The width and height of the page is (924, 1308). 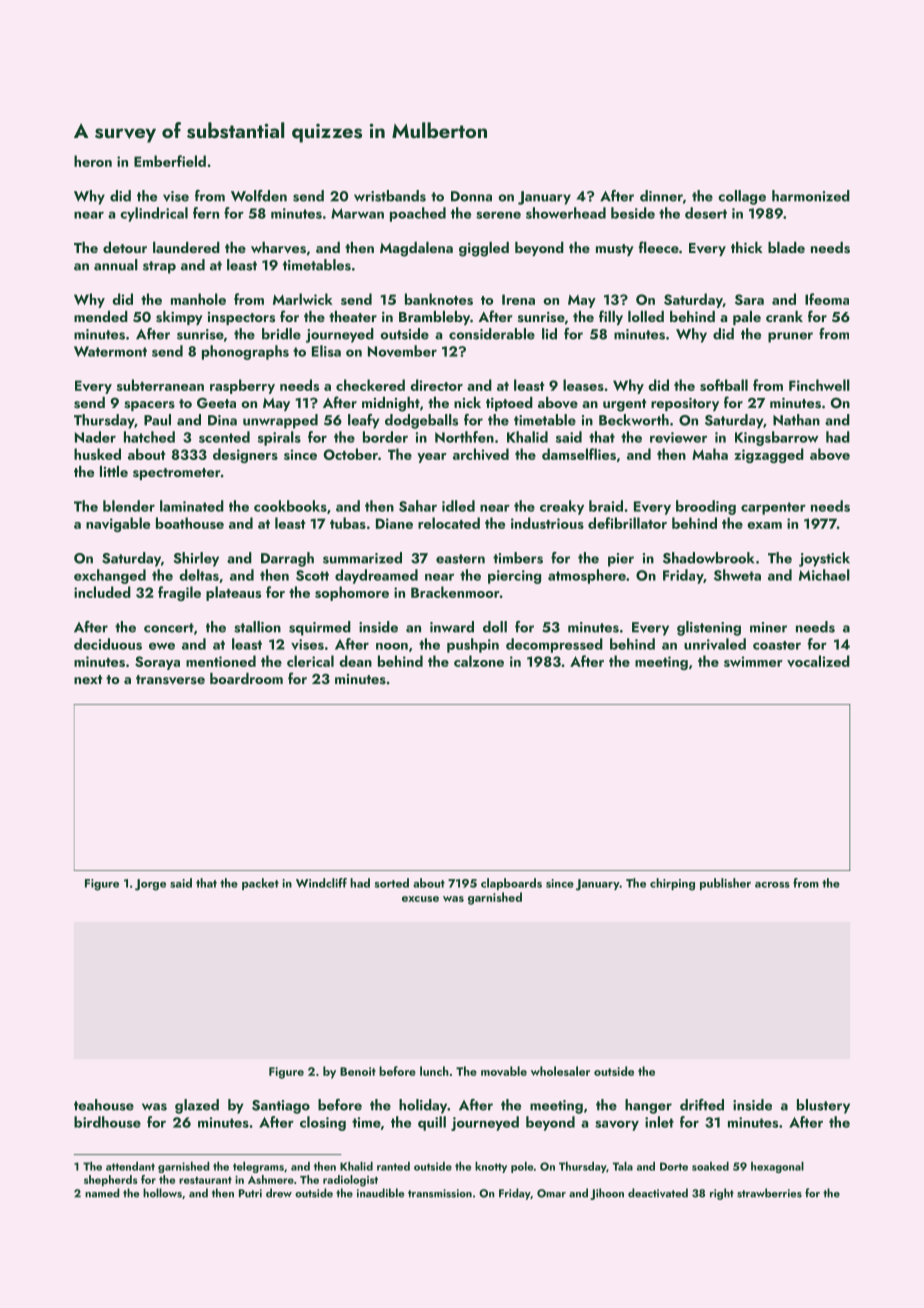 I want to click on Emberfield, so click(x=170, y=161).
